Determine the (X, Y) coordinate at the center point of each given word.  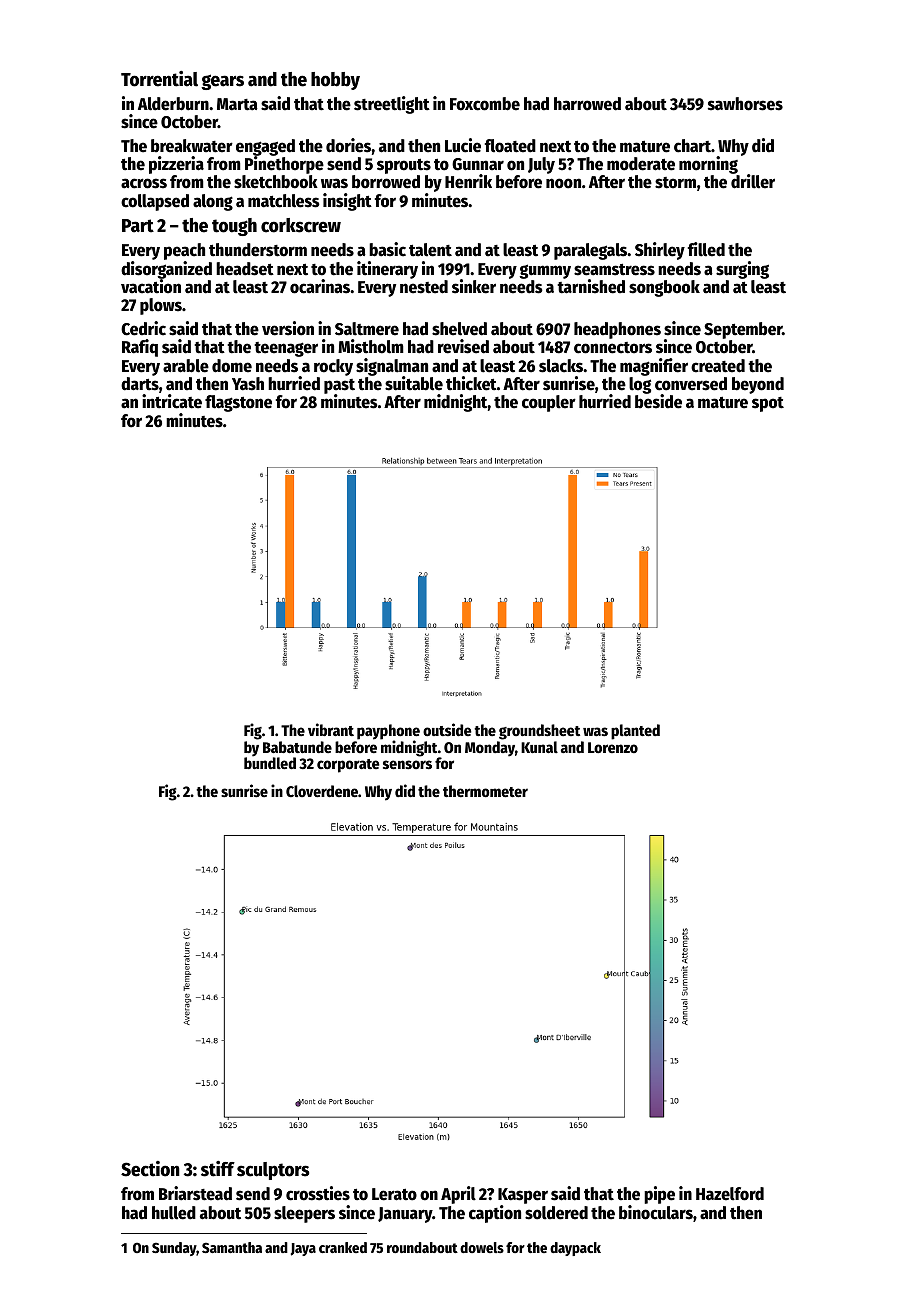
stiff (218, 1169)
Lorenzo (613, 747)
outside (447, 729)
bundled (270, 763)
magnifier (654, 367)
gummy (545, 271)
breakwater (192, 146)
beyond (758, 385)
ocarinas (320, 286)
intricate (172, 401)
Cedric (143, 328)
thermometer (485, 791)
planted (635, 732)
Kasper (523, 1196)
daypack (575, 1249)
